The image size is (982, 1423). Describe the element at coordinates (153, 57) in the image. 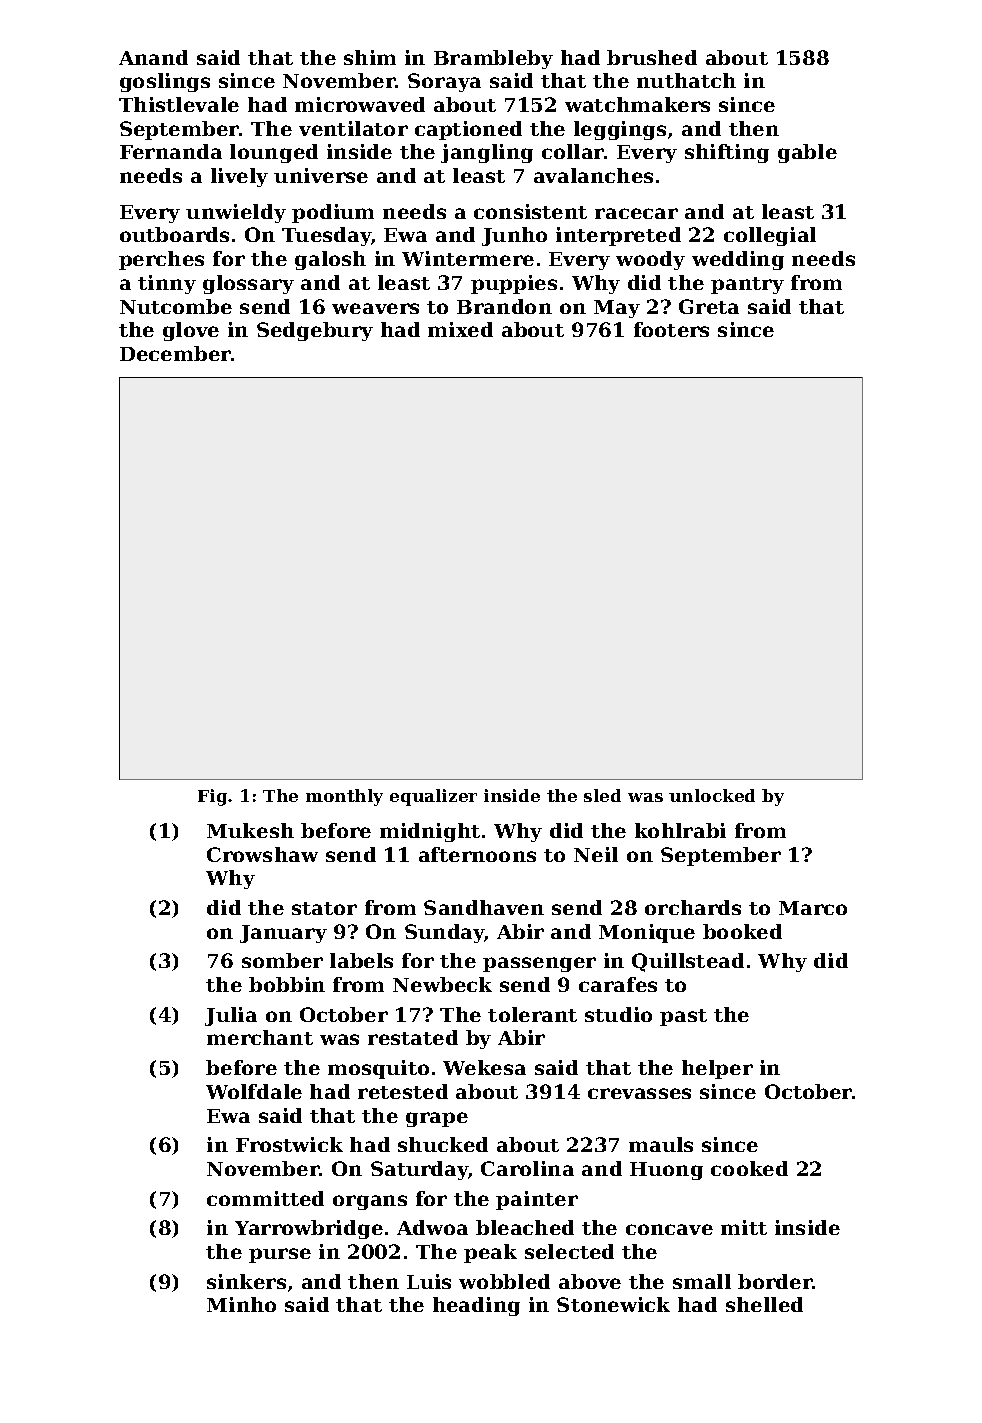

I see `Anand` at that location.
